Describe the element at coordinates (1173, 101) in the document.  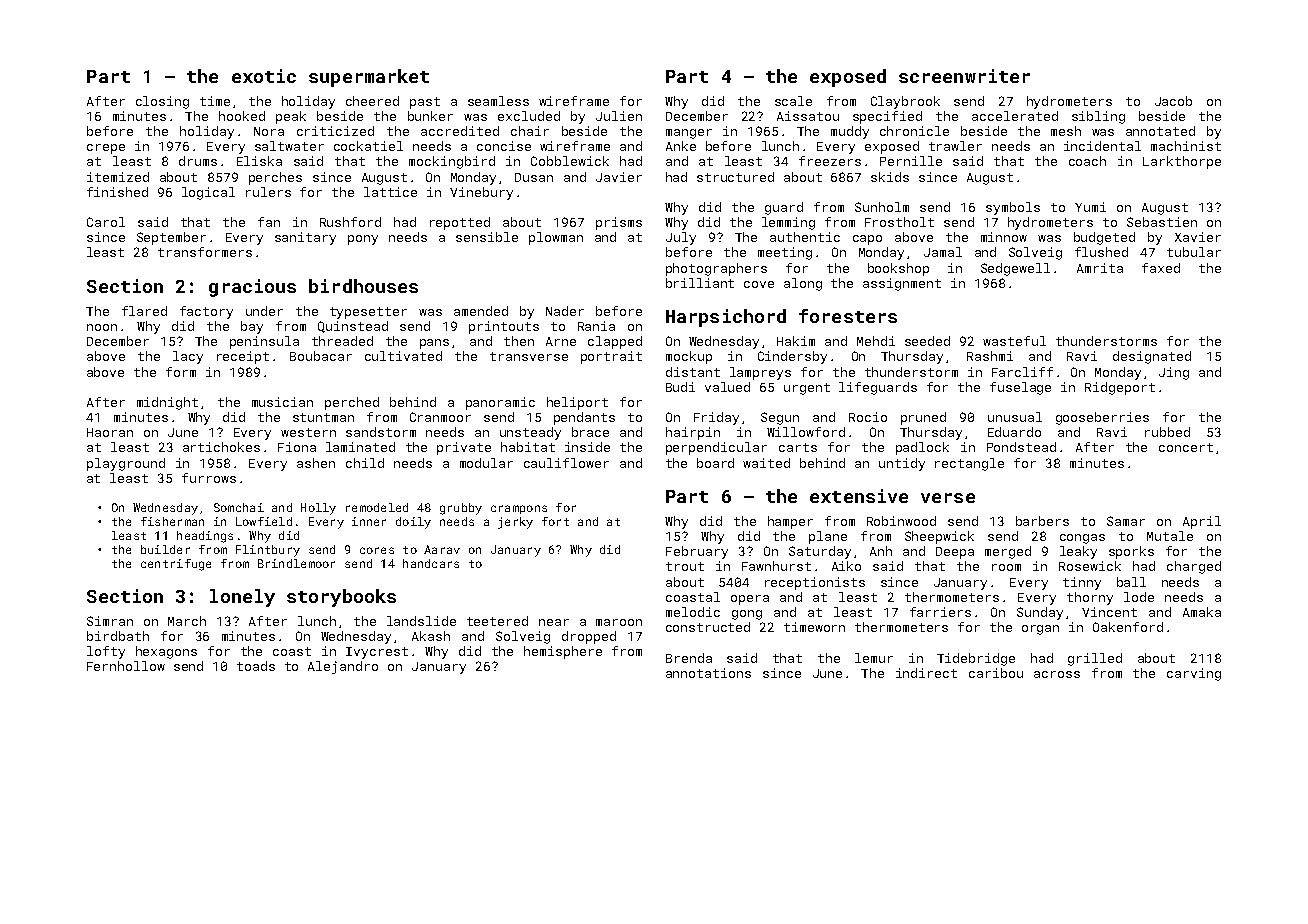
I see `Jacob` at that location.
